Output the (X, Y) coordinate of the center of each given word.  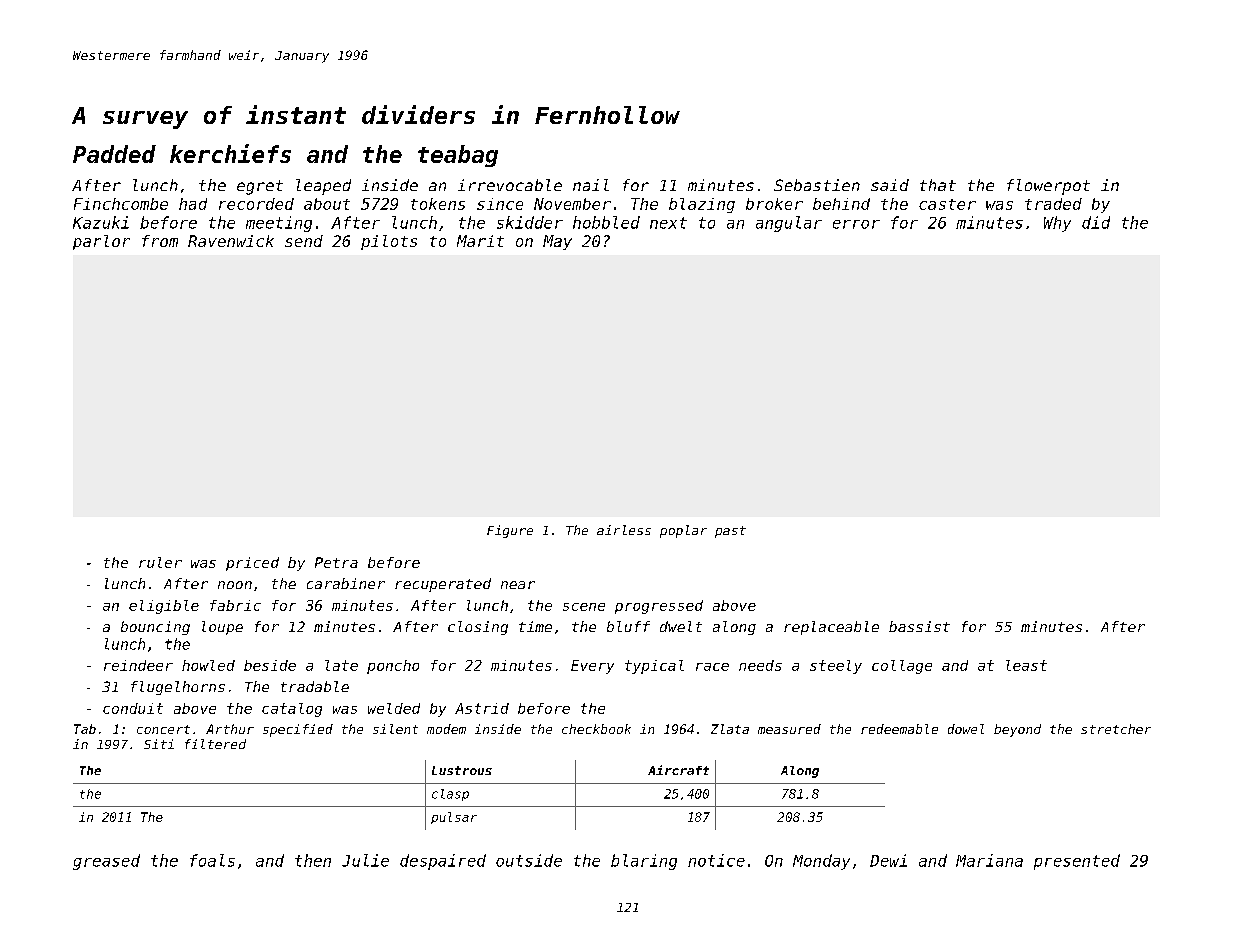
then (313, 860)
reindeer (138, 665)
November (572, 204)
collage (902, 667)
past (730, 532)
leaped (323, 187)
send (304, 241)
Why (1057, 224)
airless (624, 530)
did (1096, 222)
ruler (160, 562)
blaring (644, 862)
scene (584, 607)
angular (789, 224)
